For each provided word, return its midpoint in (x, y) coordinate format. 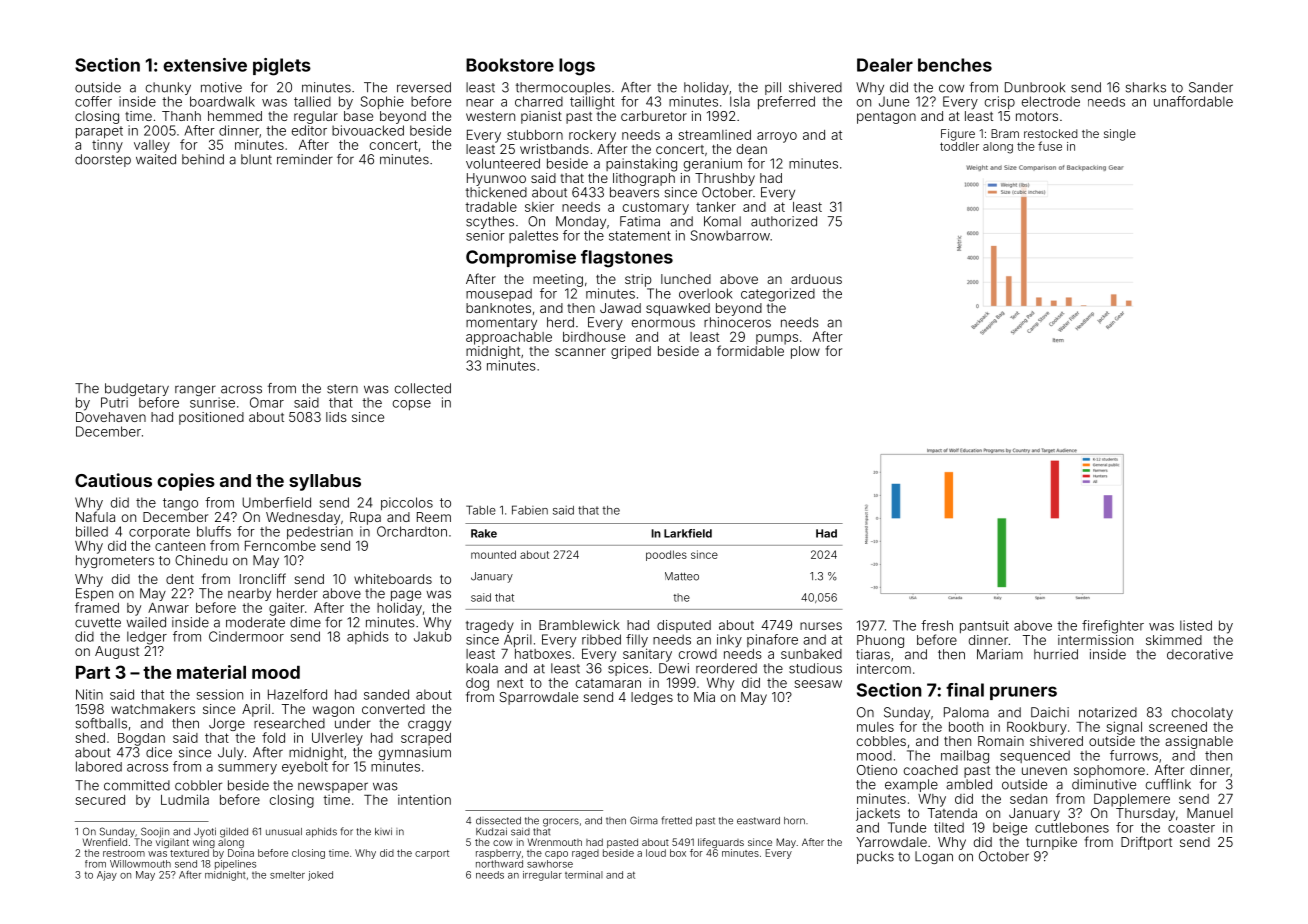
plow (805, 352)
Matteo (682, 576)
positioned (211, 418)
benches (955, 65)
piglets (282, 67)
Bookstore (510, 65)
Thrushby (725, 179)
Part (93, 672)
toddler (959, 146)
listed (1196, 625)
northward (499, 864)
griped (631, 352)
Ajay (107, 876)
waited (156, 159)
